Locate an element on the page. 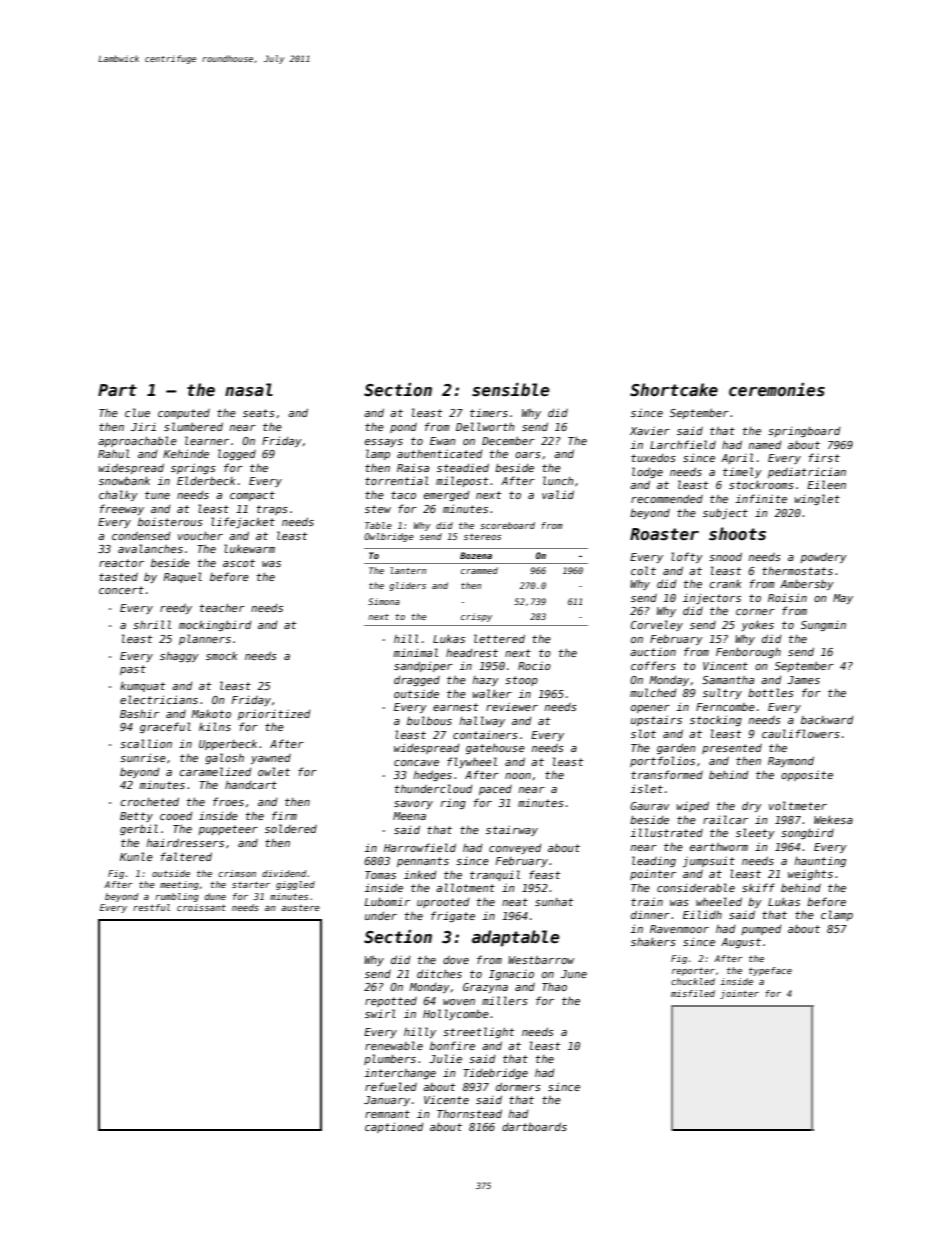 This page has width=952, height=1233. chuckled is located at coordinates (693, 981).
